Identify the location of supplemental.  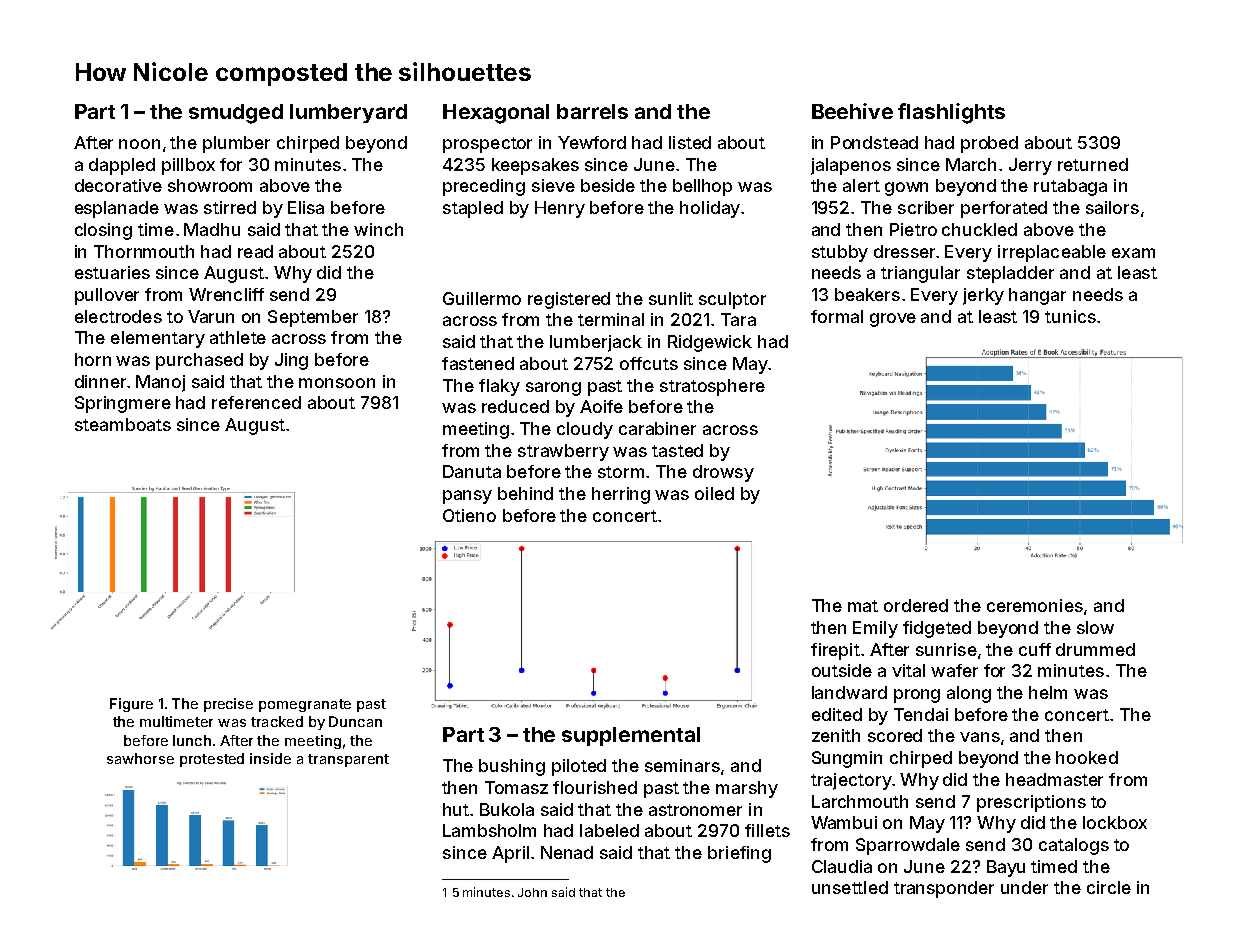
(631, 736).
